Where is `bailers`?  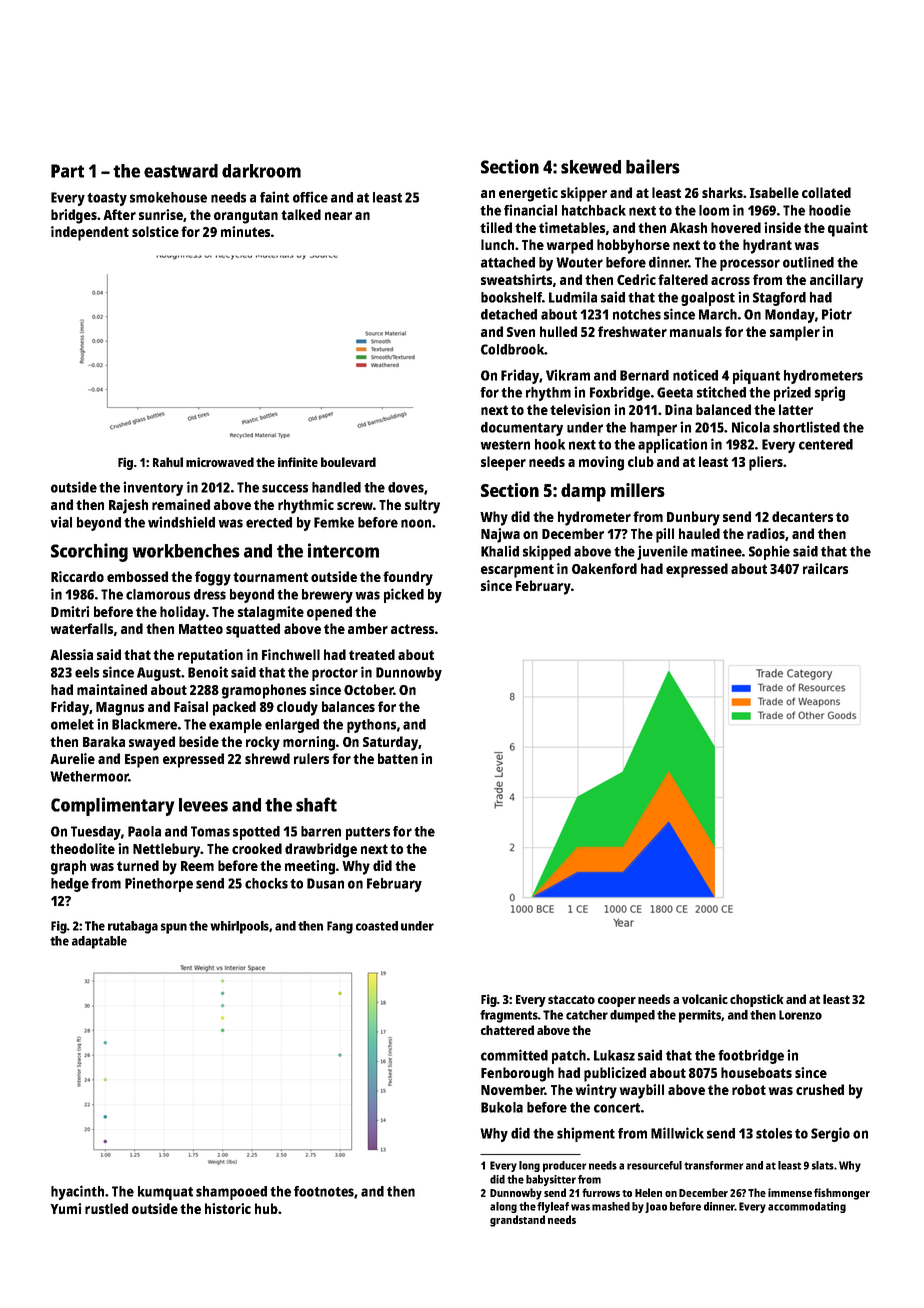
bailers is located at coordinates (653, 166).
